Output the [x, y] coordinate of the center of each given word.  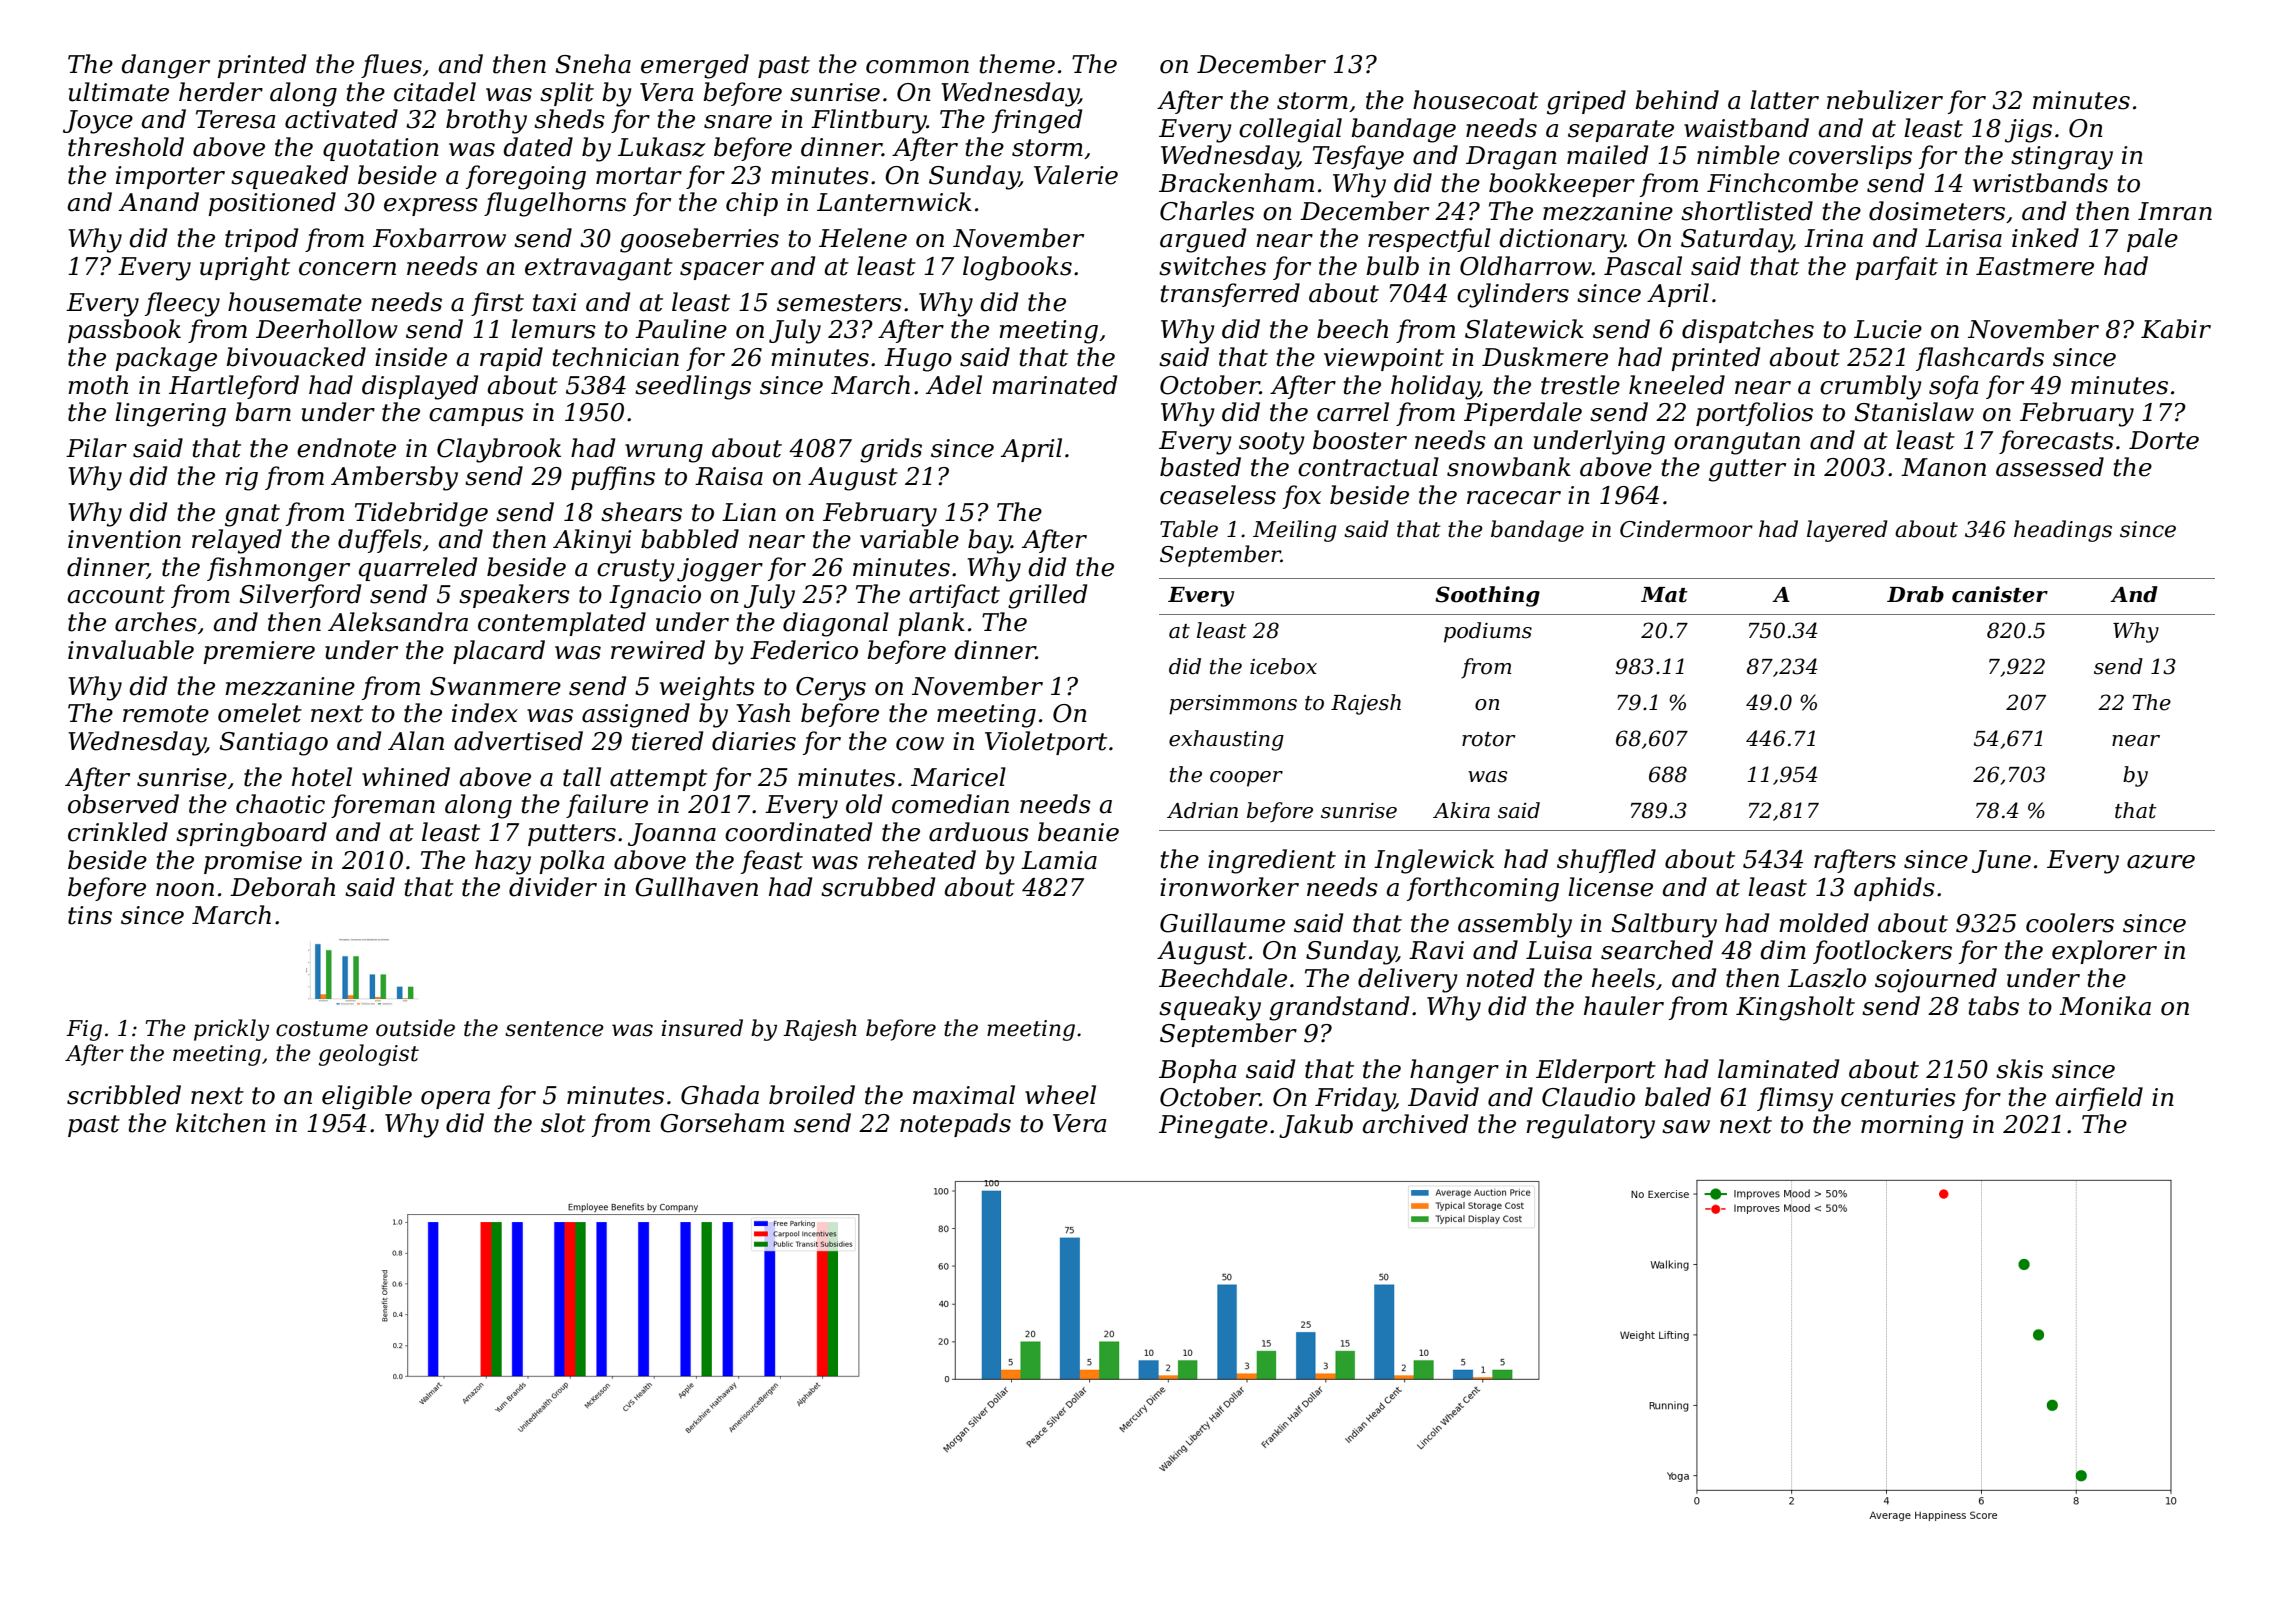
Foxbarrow [439, 238]
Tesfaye [1358, 157]
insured [702, 1028]
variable [909, 539]
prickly [231, 1030]
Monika [2105, 1006]
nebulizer [1885, 100]
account [116, 595]
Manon [1943, 467]
